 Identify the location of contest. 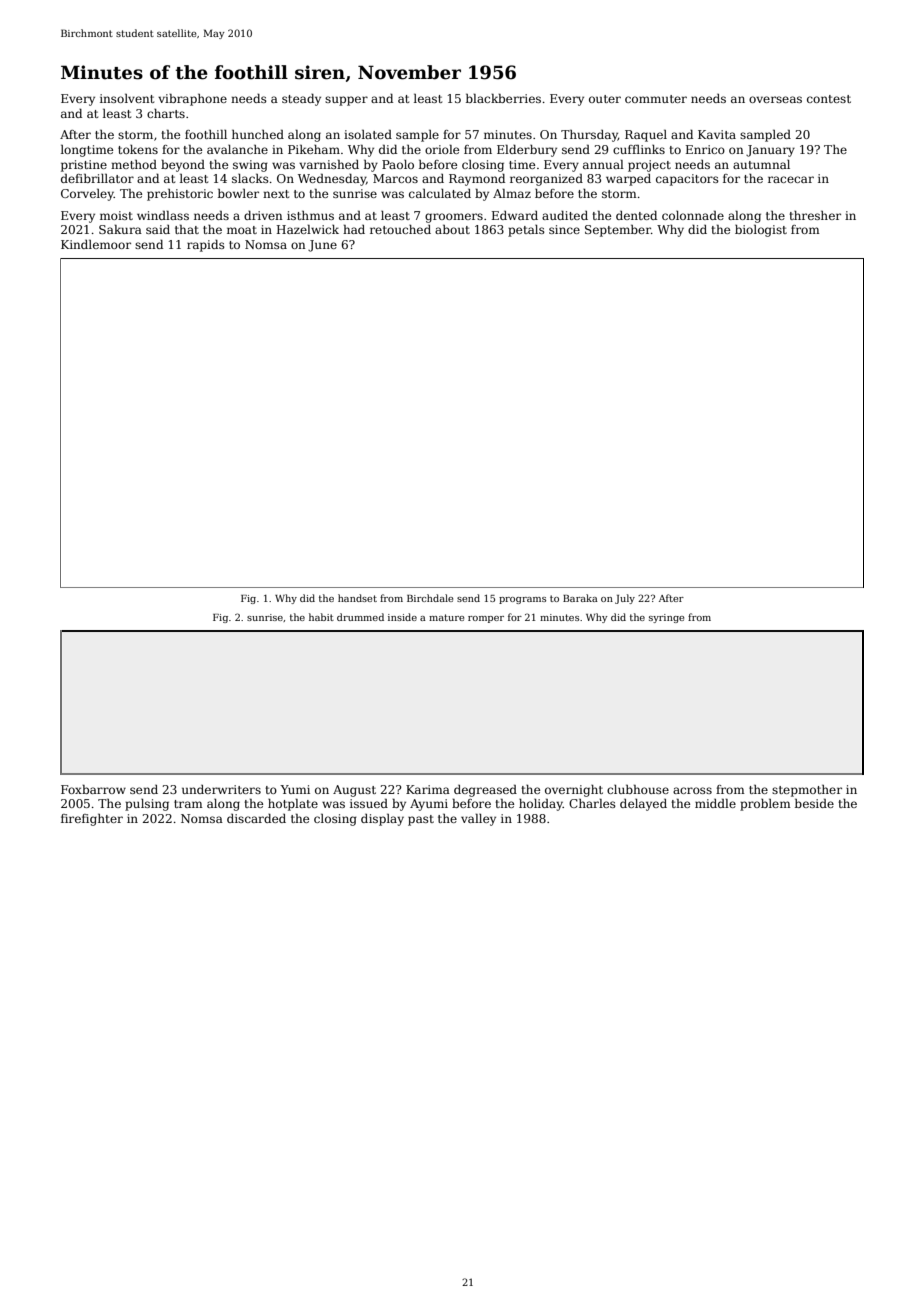
(829, 99).
